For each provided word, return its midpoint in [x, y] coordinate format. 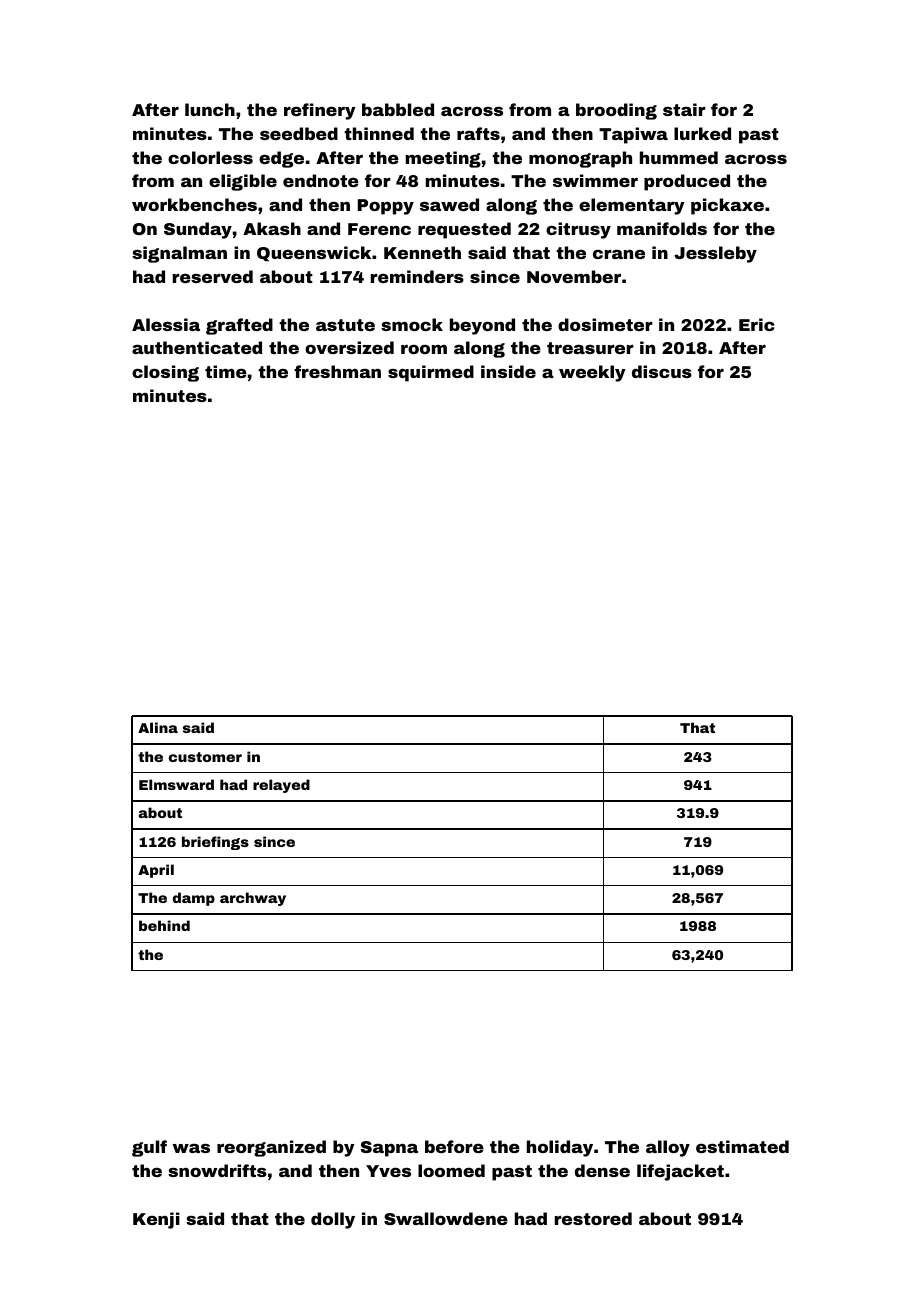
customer [205, 757]
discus [662, 371]
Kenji [156, 1220]
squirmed [431, 373]
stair [684, 109]
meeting [443, 159]
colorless [210, 157]
